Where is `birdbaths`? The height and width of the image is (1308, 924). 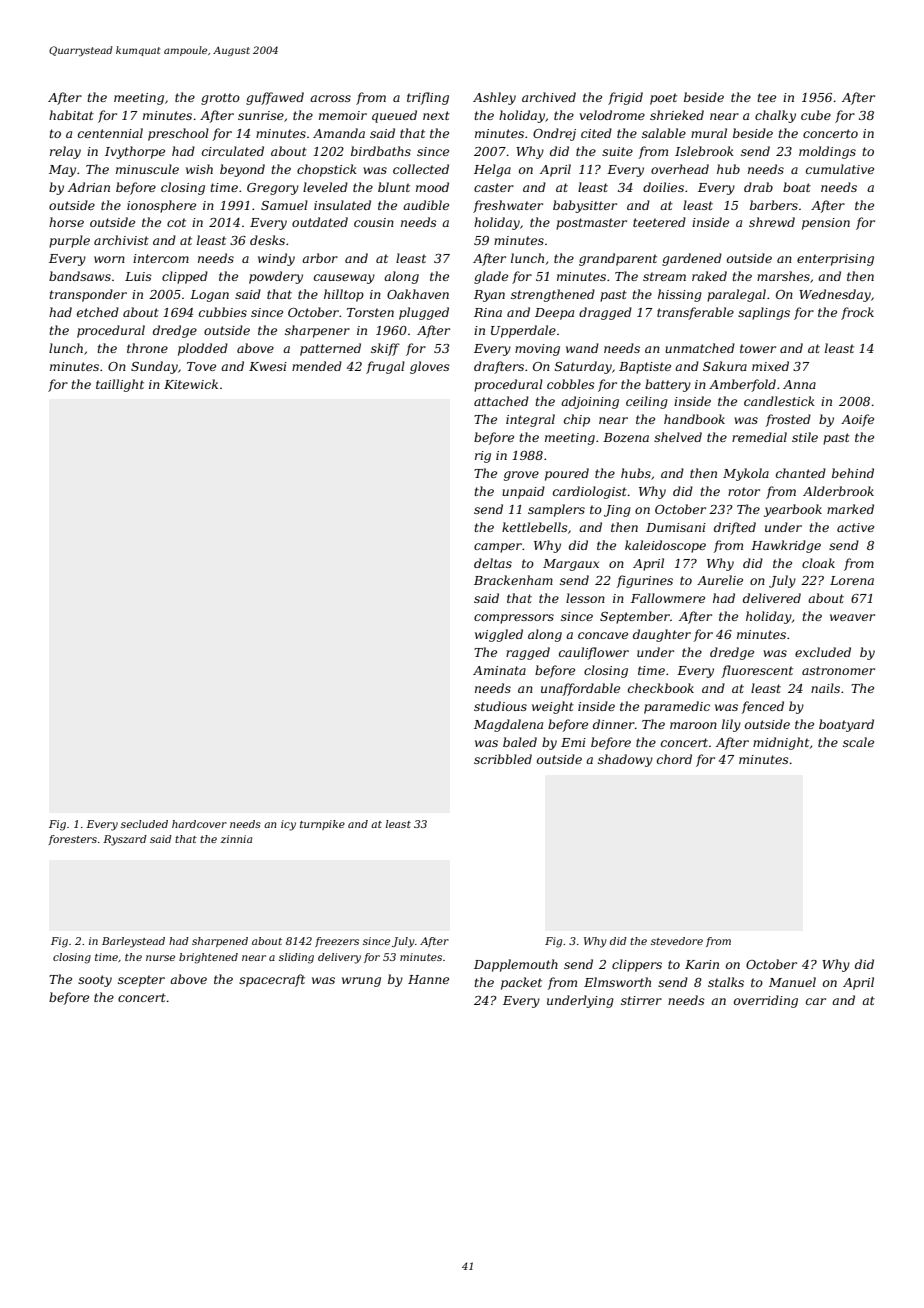 birdbaths is located at coordinates (381, 151).
